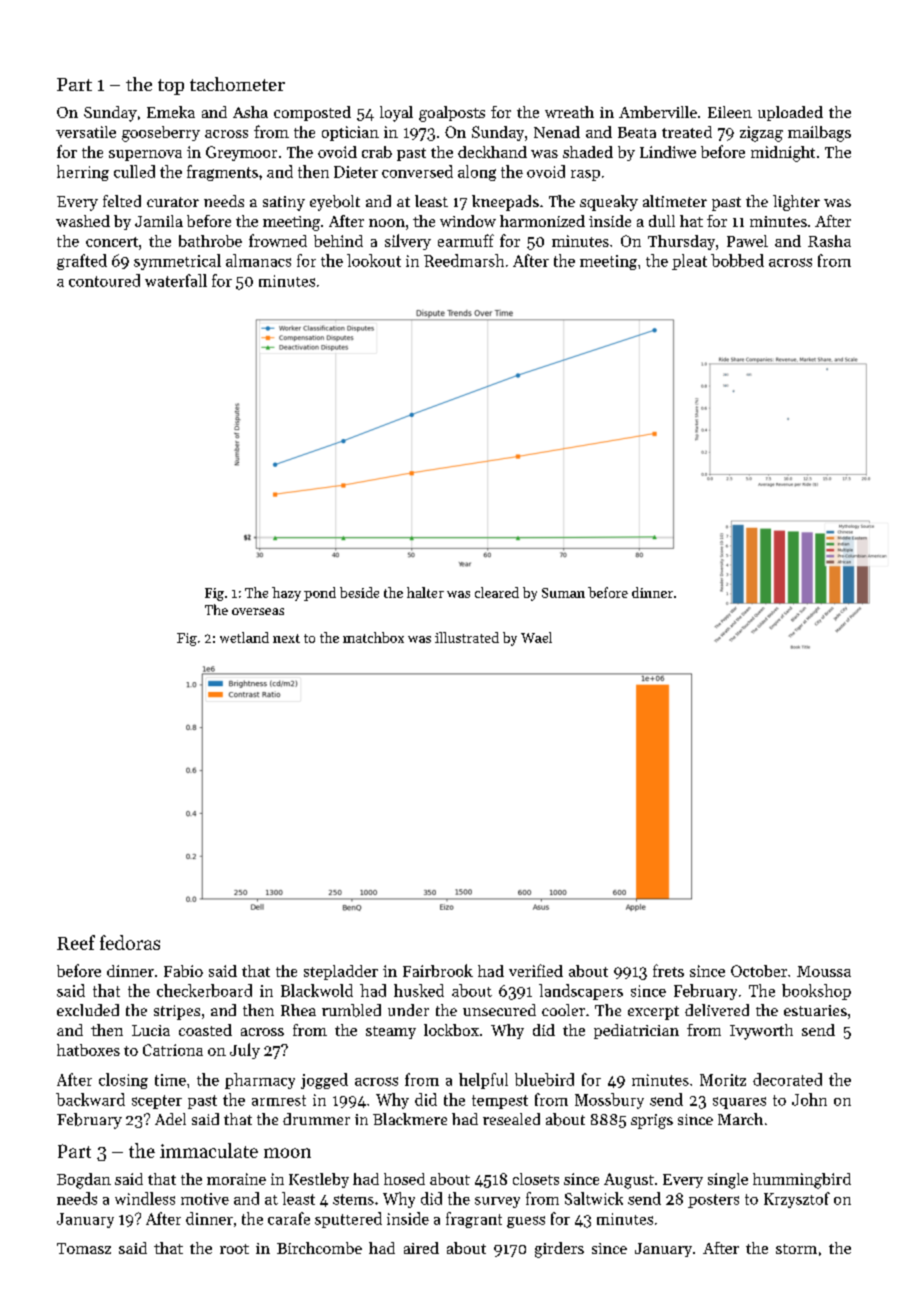  What do you see at coordinates (536, 637) in the screenshot?
I see `Wael` at bounding box center [536, 637].
